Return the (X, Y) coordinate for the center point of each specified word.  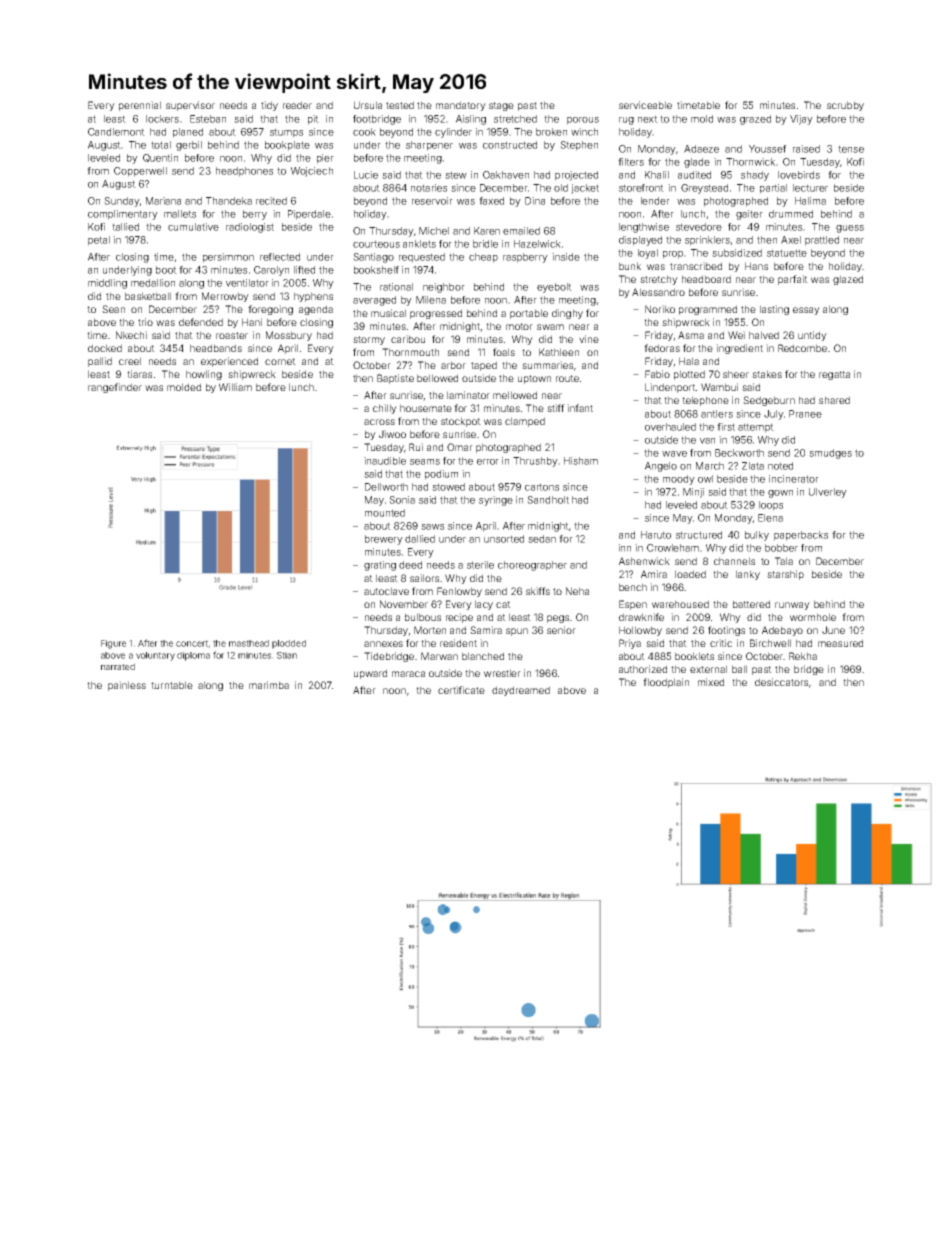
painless (127, 686)
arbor (453, 365)
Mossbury (289, 336)
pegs (558, 619)
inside (566, 257)
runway (792, 606)
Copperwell (140, 172)
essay (806, 311)
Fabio (657, 374)
